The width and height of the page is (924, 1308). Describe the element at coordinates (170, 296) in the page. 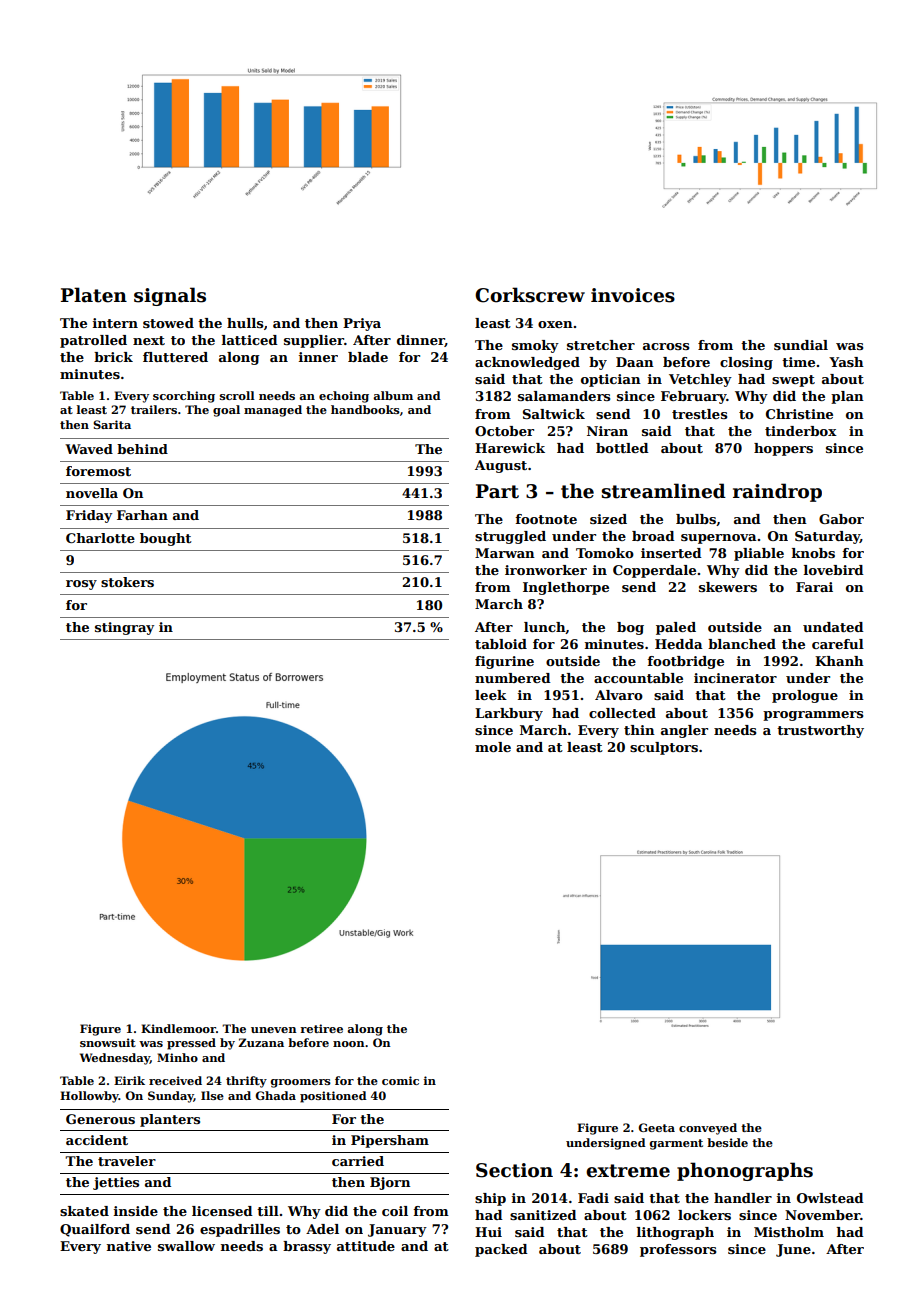

I see `signals` at that location.
